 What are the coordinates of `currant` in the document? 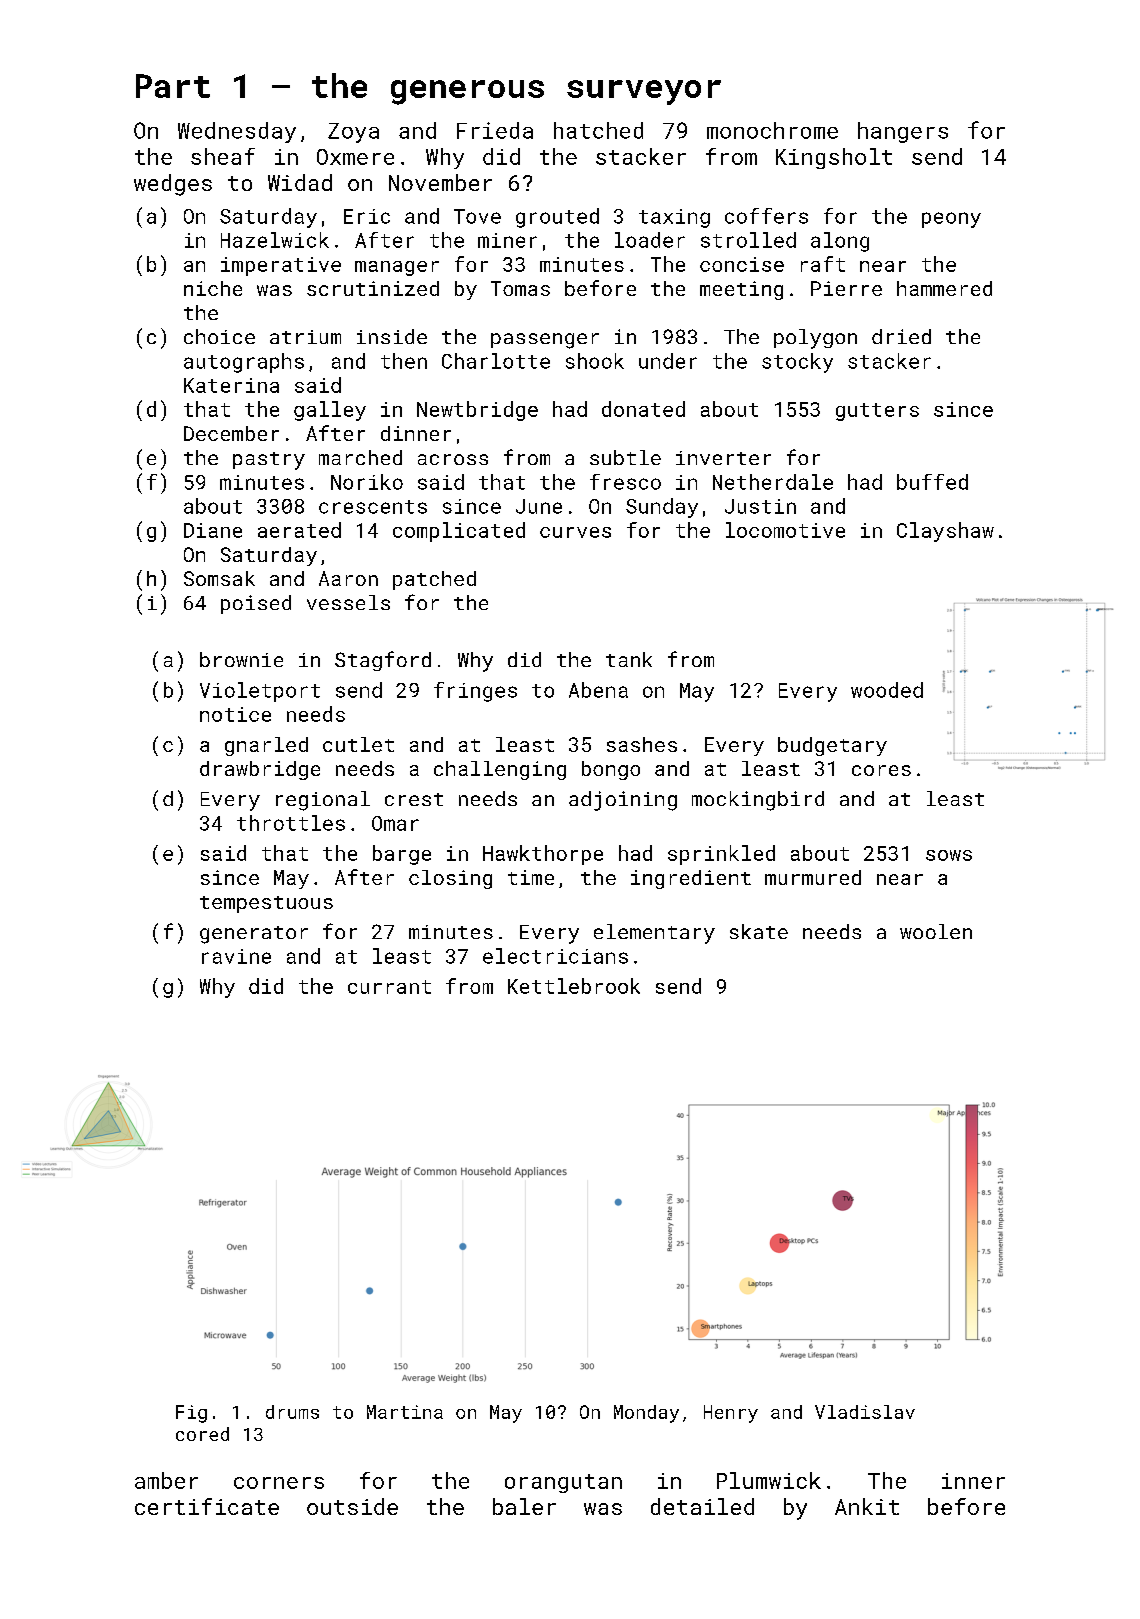 It's located at (389, 987).
